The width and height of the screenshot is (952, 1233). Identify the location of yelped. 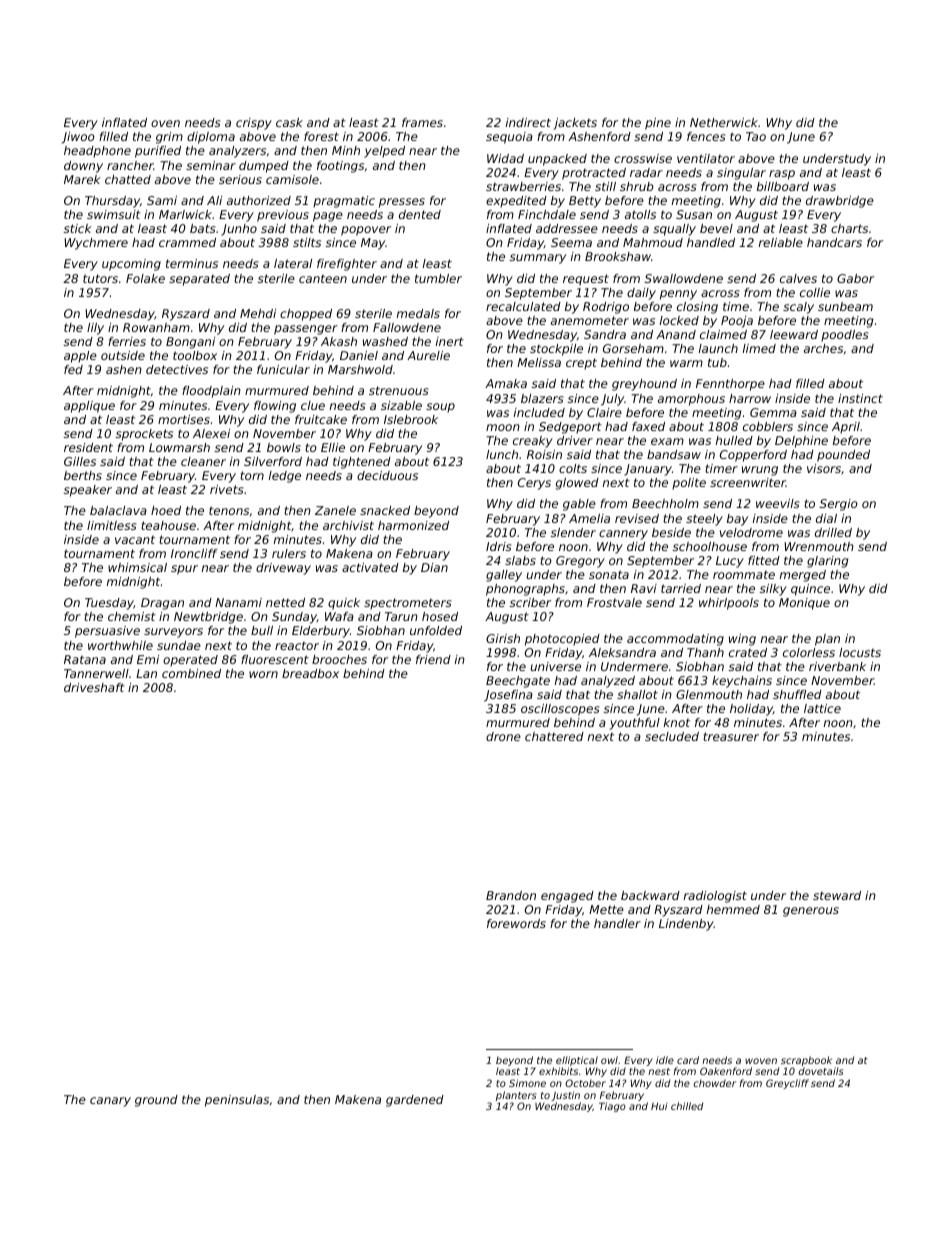
(384, 152).
